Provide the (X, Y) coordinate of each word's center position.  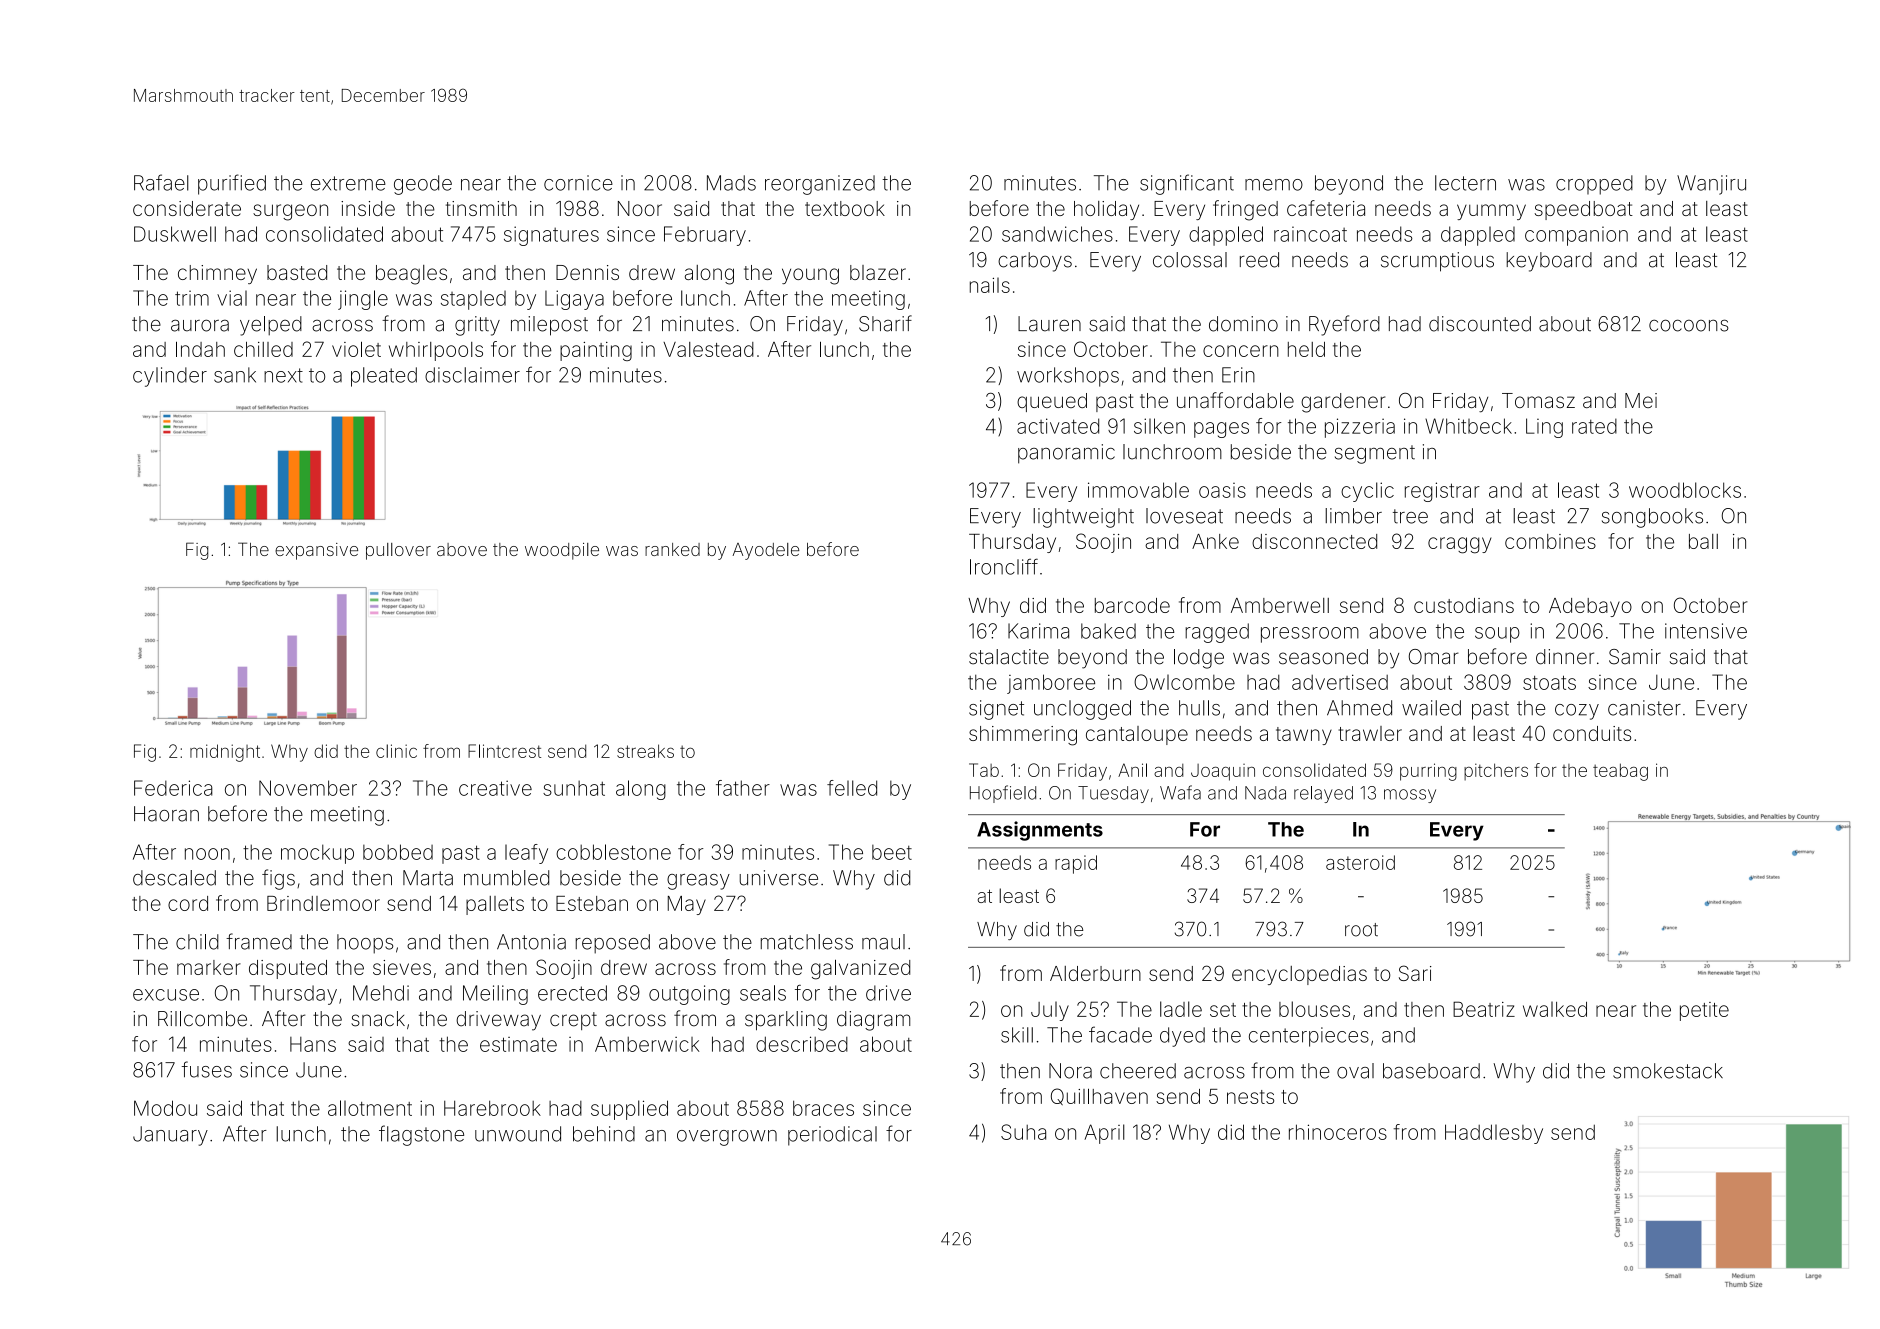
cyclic (1367, 492)
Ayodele (766, 551)
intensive (1706, 631)
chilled (263, 349)
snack (378, 1019)
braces (823, 1108)
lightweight (1083, 518)
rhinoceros (1338, 1132)
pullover (398, 551)
